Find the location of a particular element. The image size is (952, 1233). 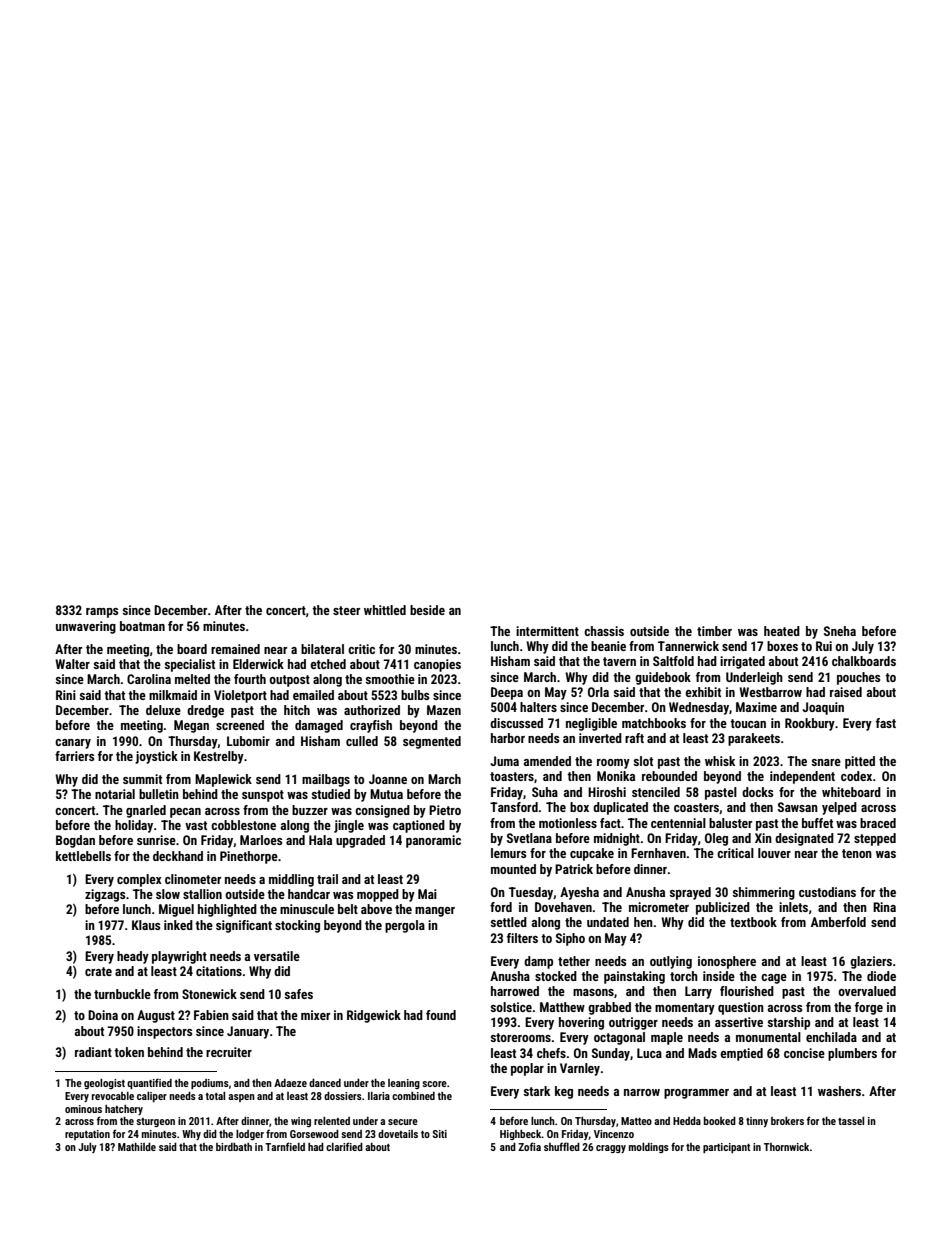

Xin is located at coordinates (763, 838).
